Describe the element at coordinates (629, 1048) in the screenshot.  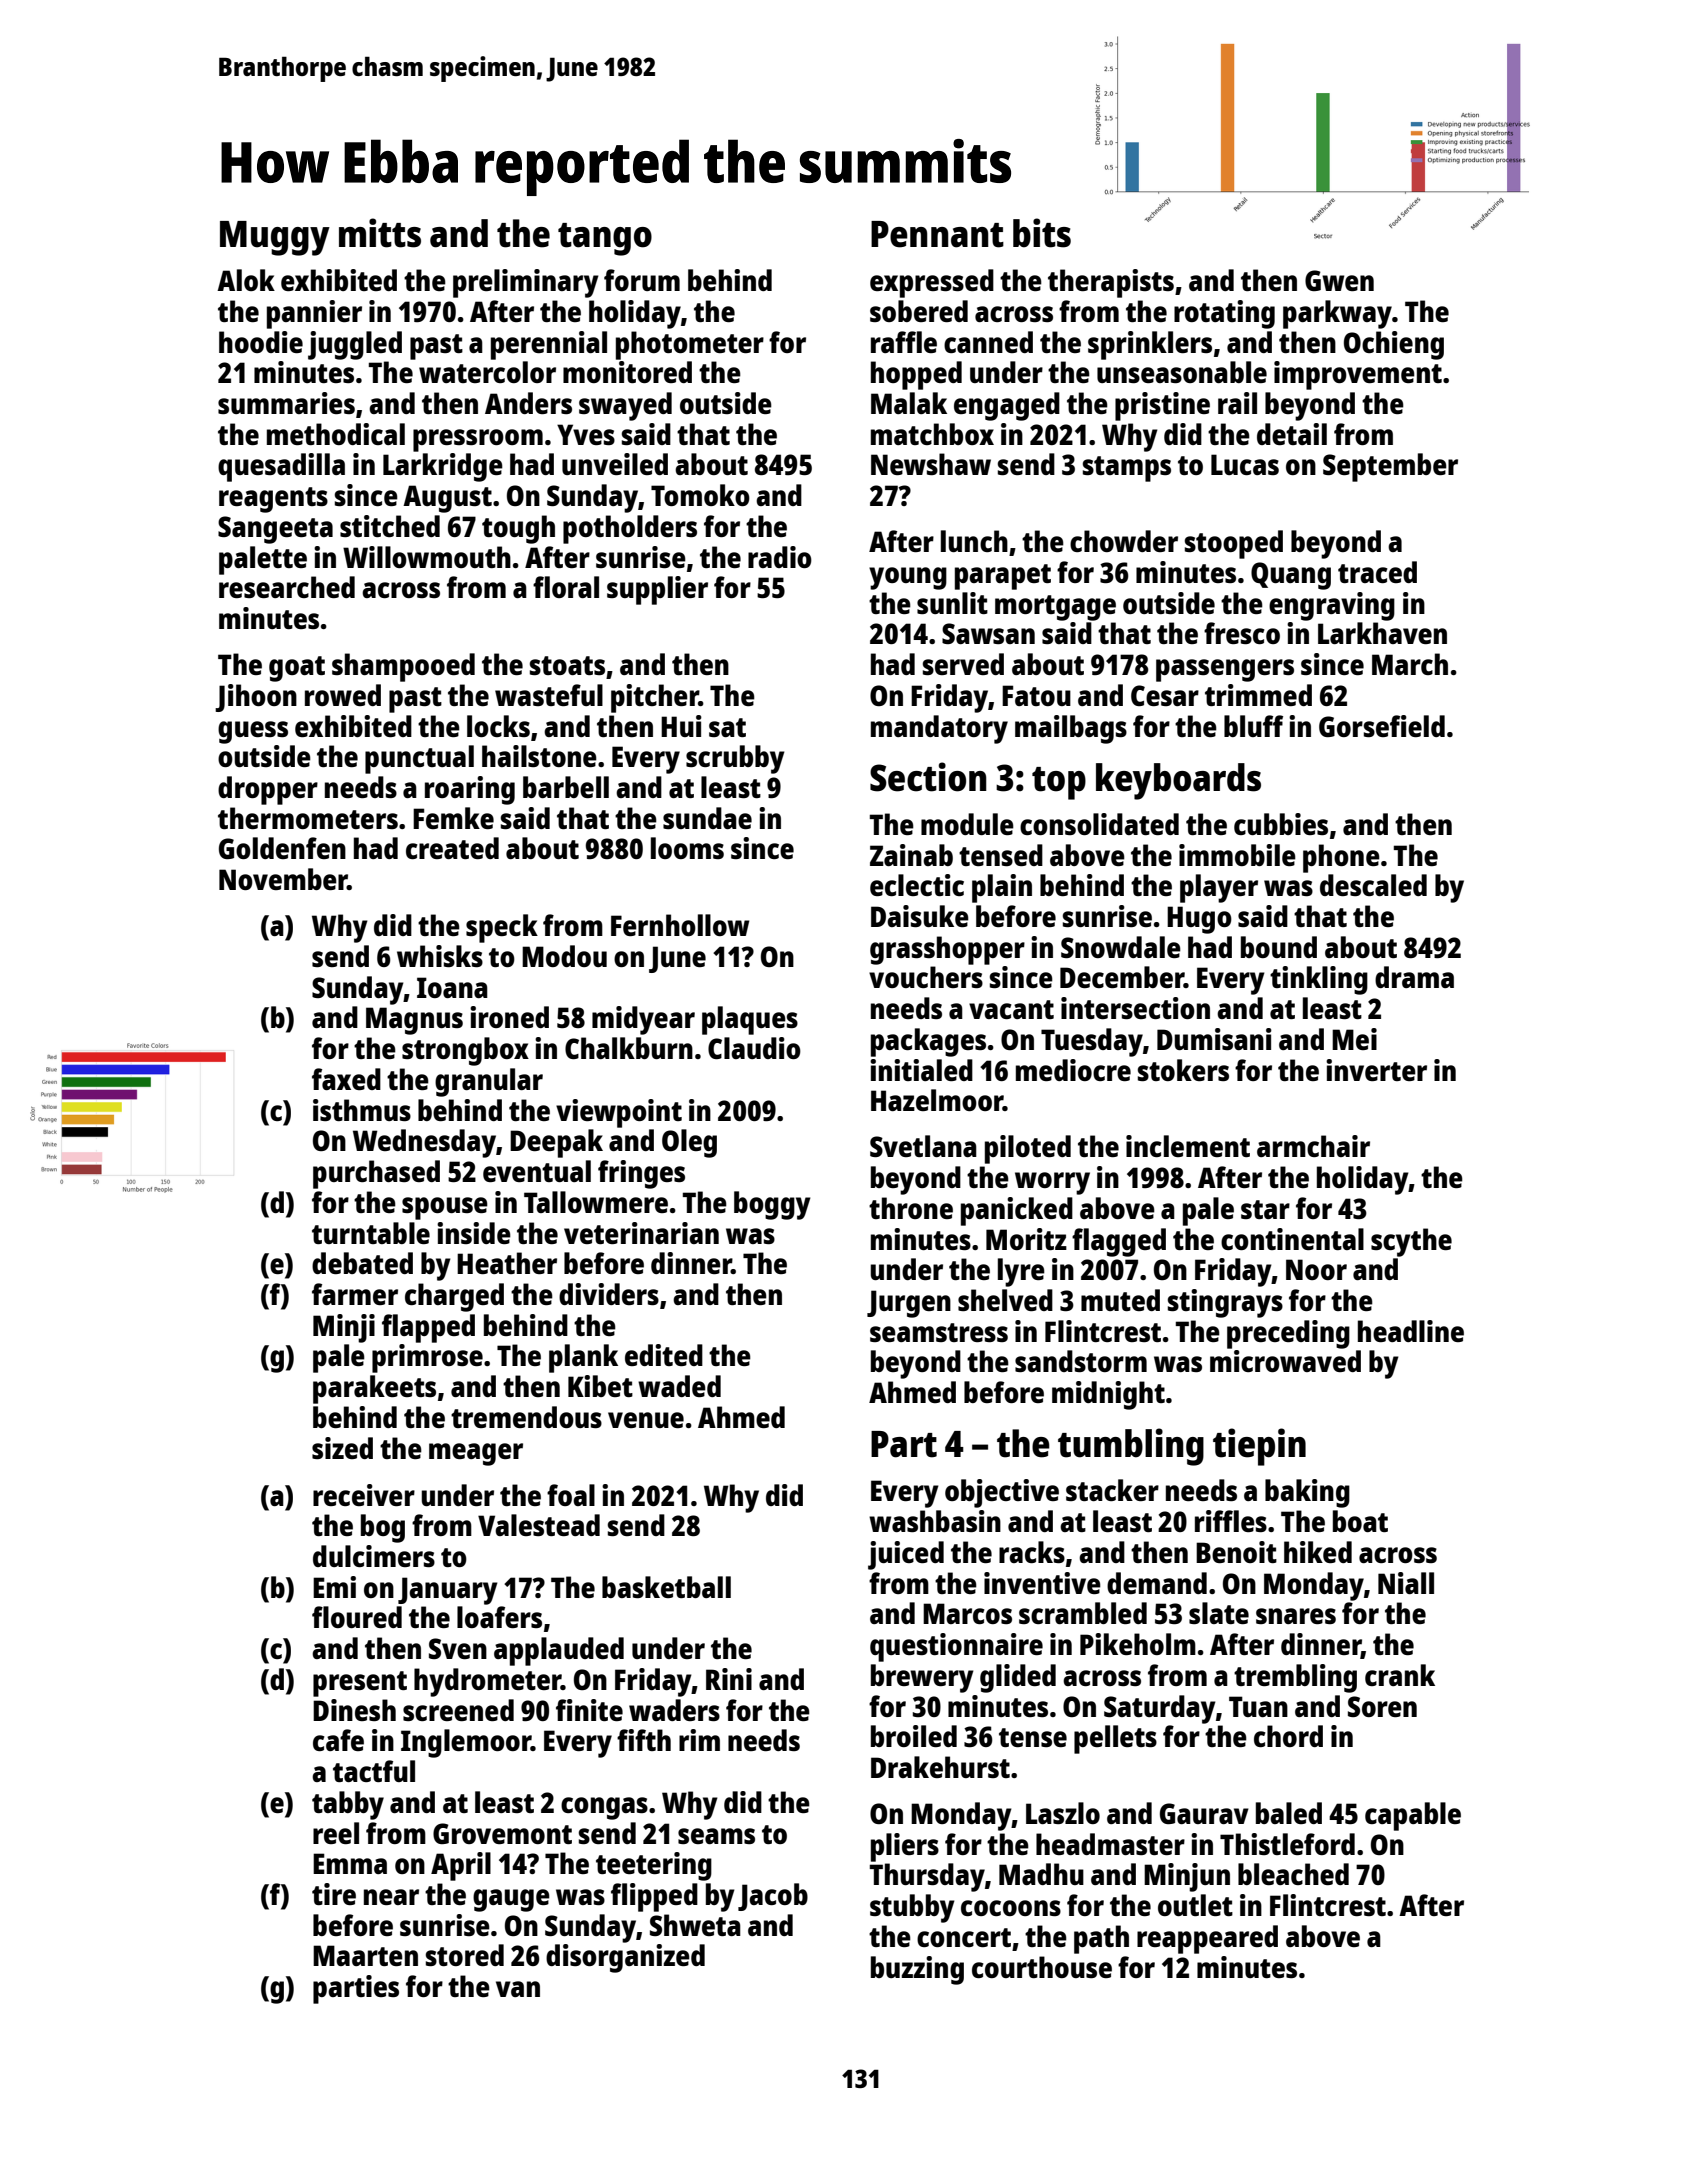
I see `Chalkburn` at that location.
